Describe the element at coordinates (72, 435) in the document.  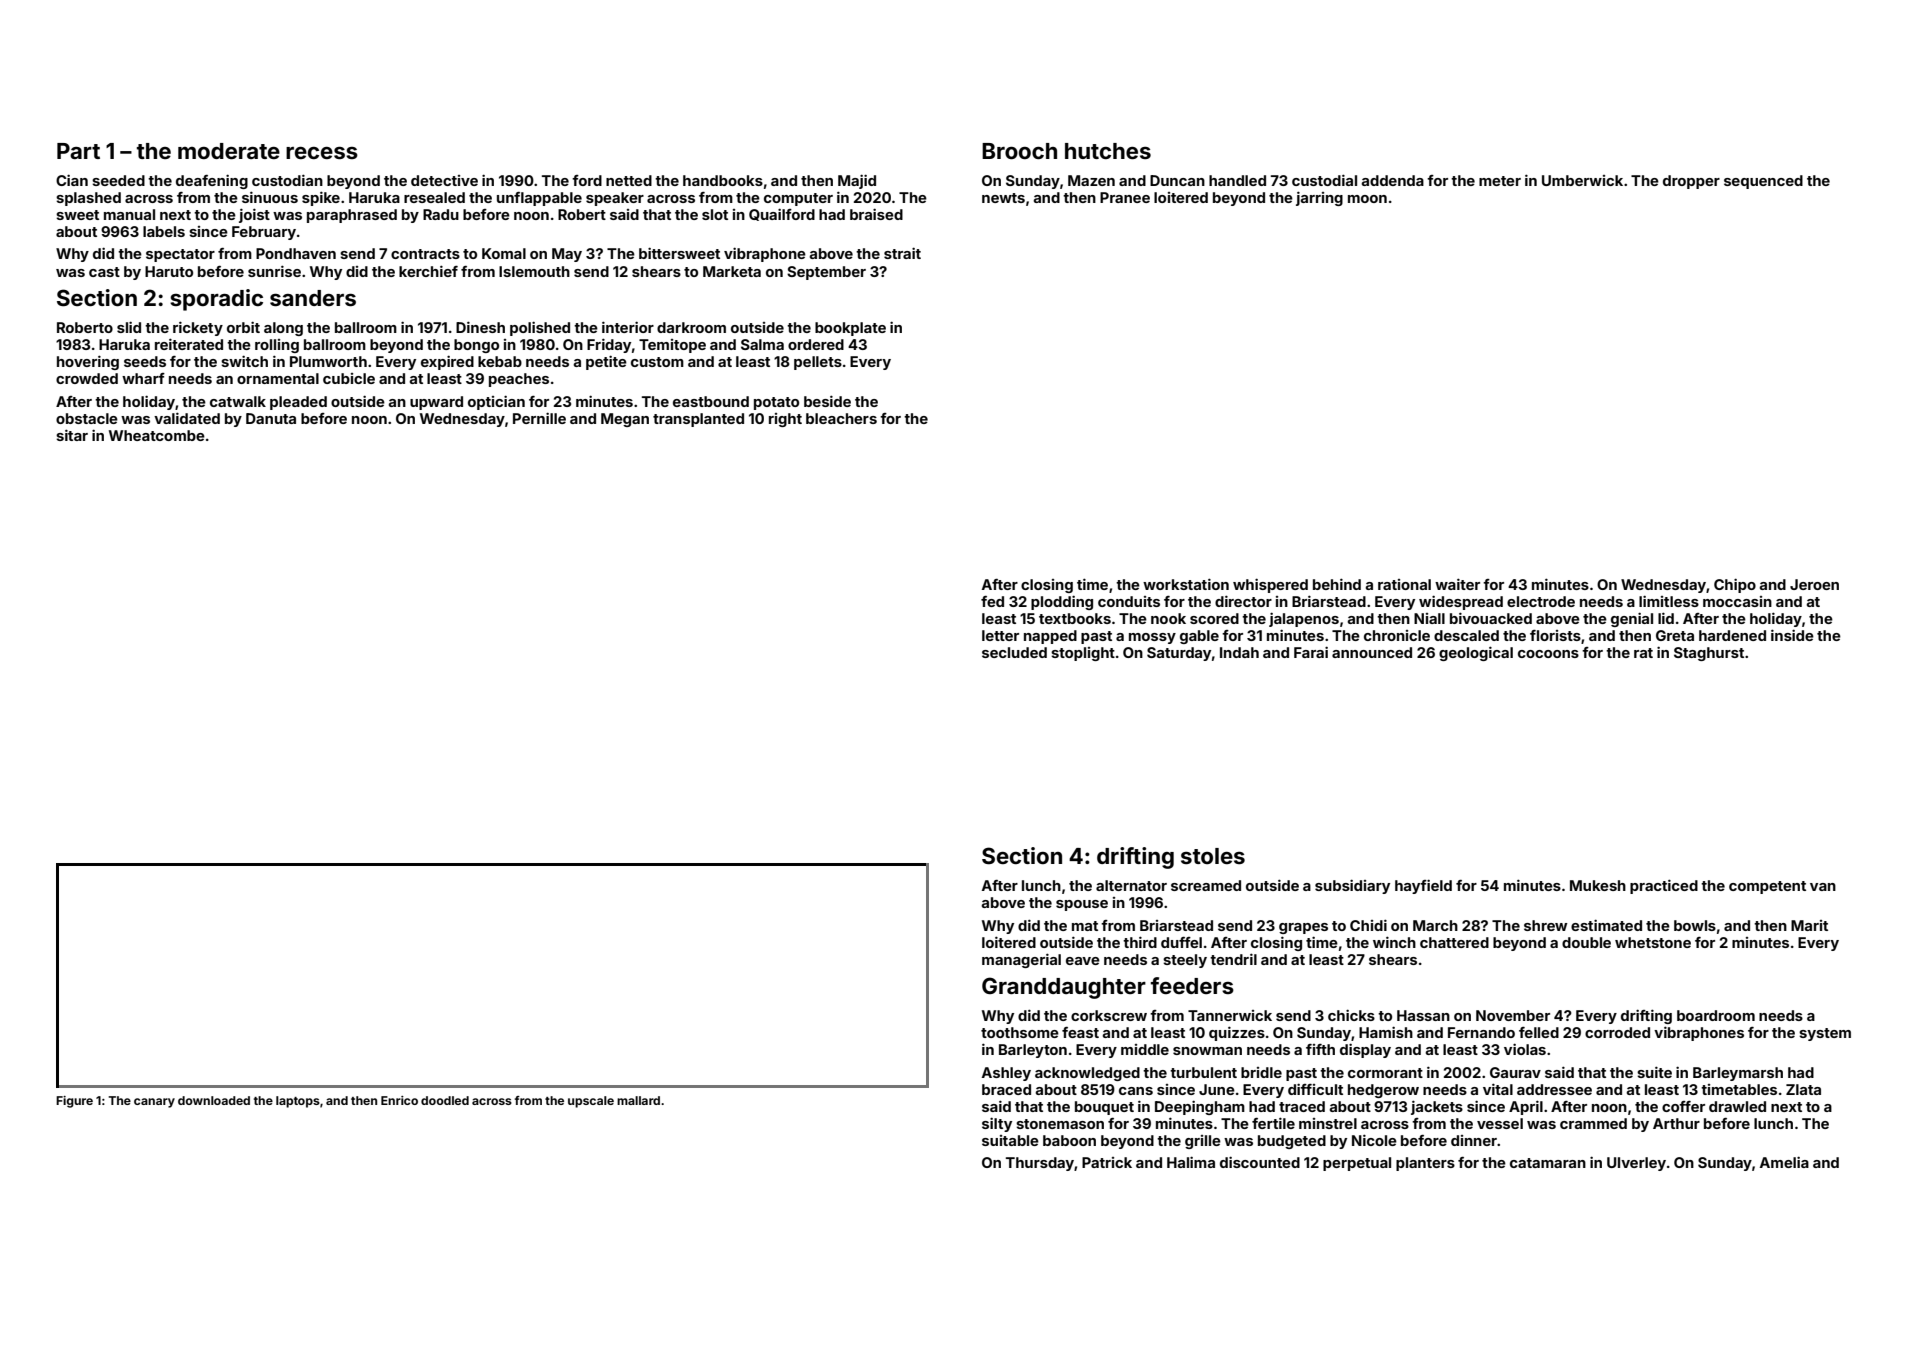
I see `sitar` at that location.
